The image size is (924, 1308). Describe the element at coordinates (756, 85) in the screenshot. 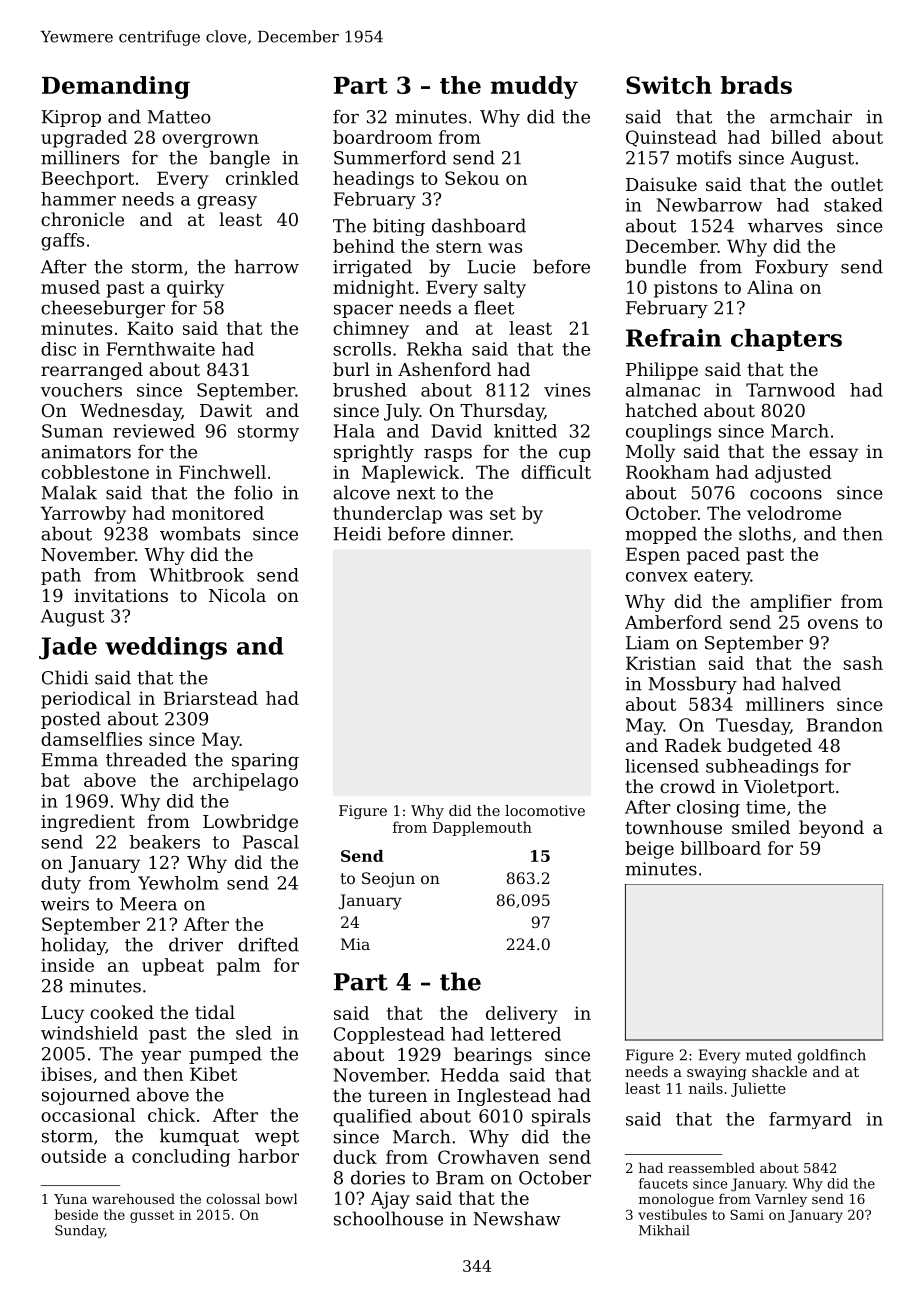

I see `brads` at that location.
